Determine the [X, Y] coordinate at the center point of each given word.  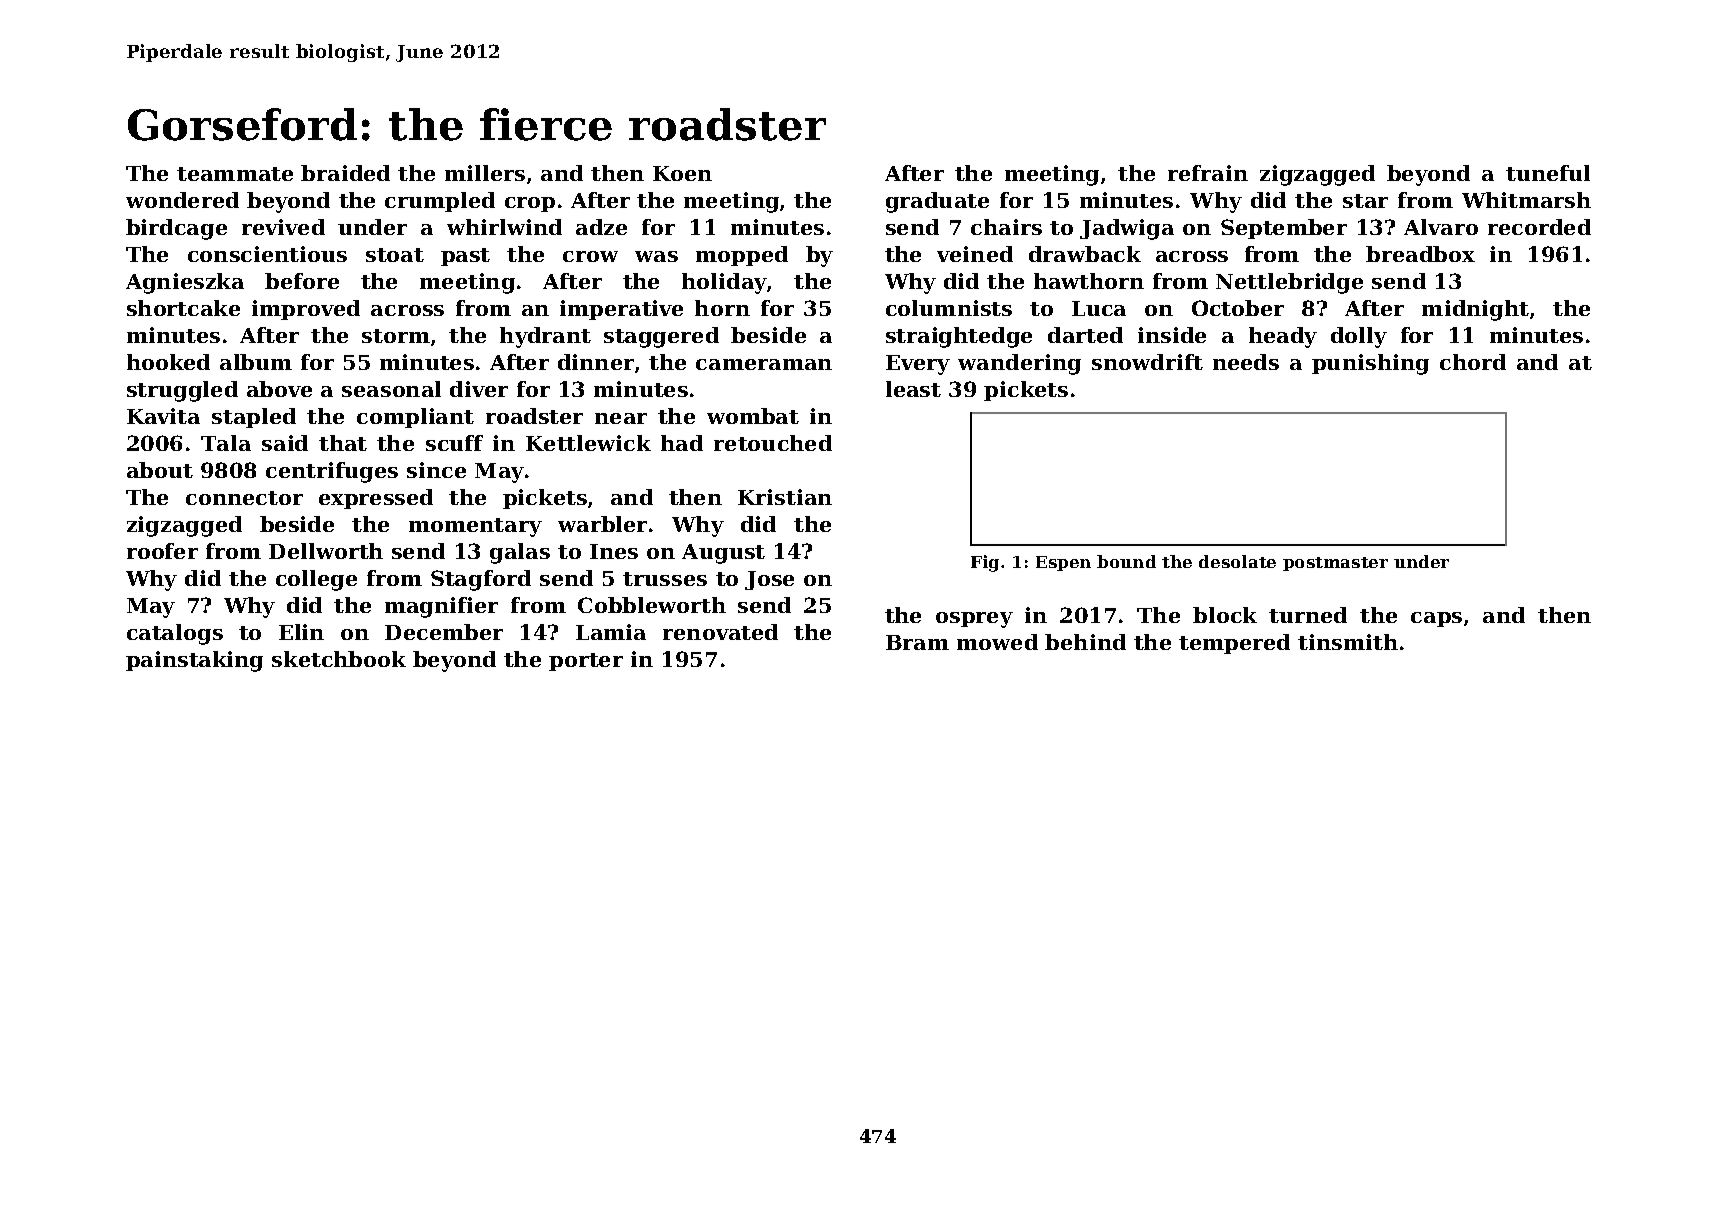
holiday [724, 283]
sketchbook [339, 659]
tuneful [1548, 173]
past [465, 257]
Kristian [785, 497]
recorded [1539, 227]
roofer [162, 551]
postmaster [1335, 564]
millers [485, 173]
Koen [682, 173]
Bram [917, 642]
